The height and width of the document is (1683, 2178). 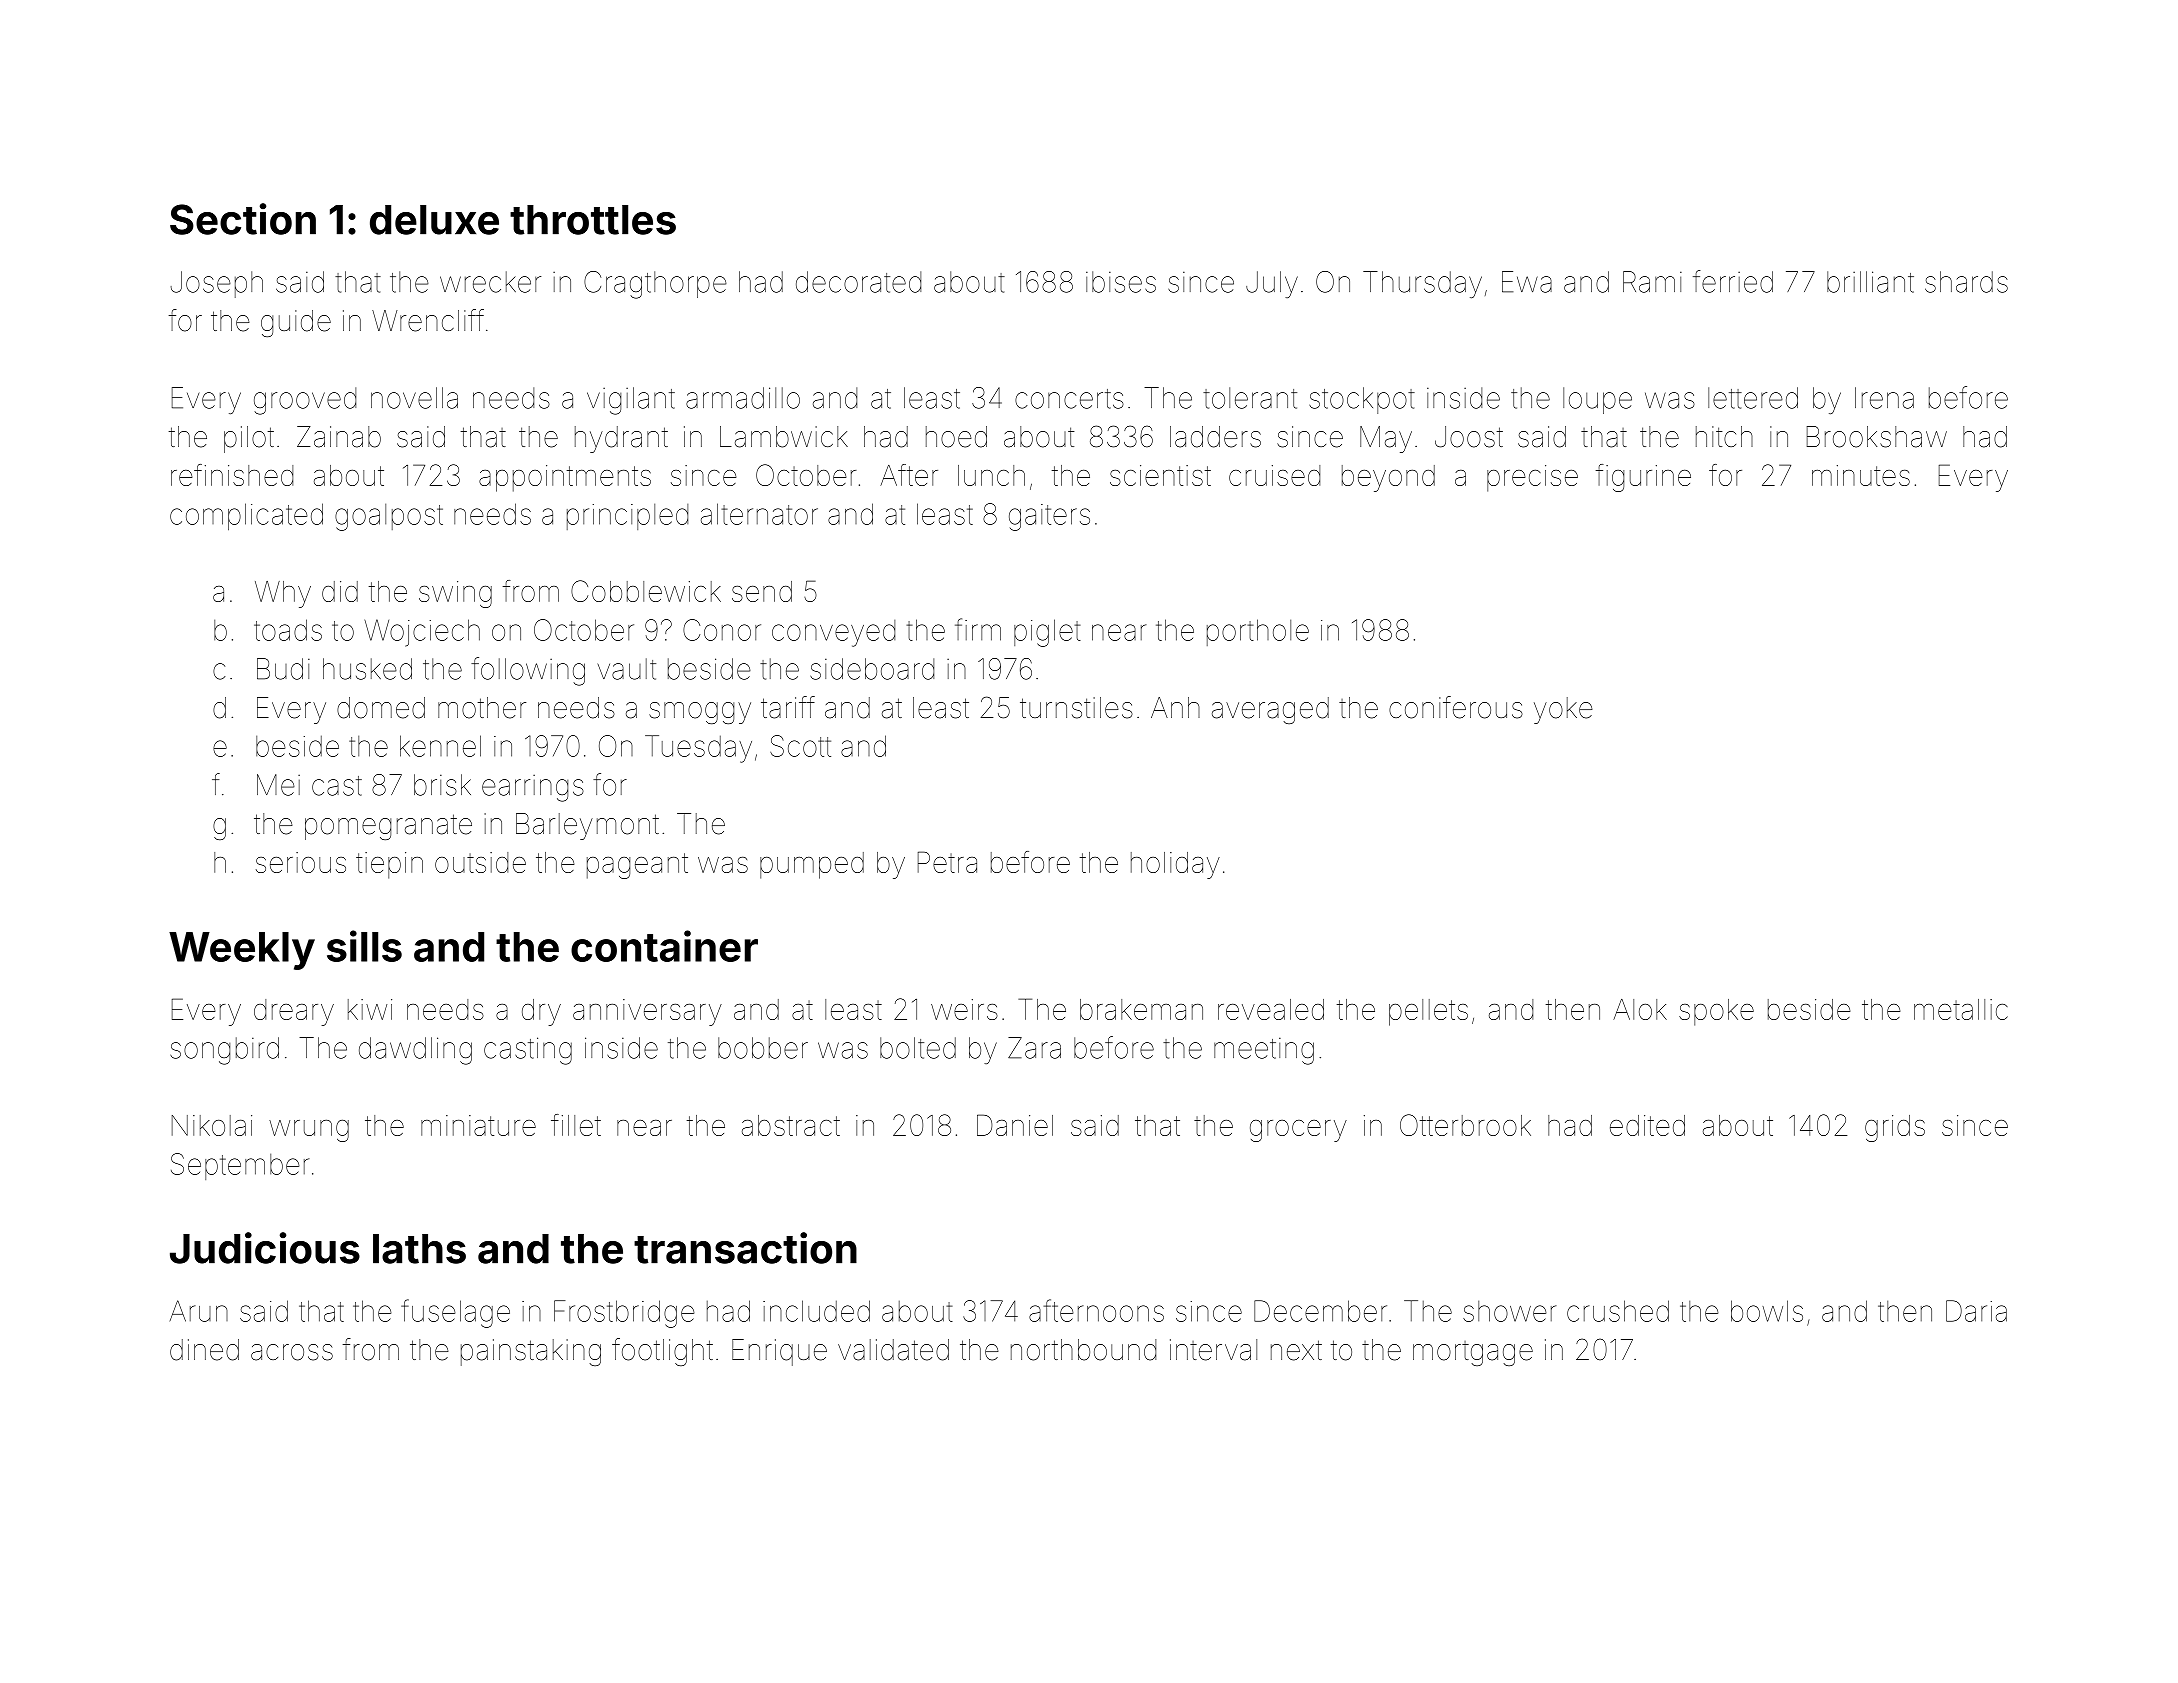 What do you see at coordinates (593, 220) in the document?
I see `throttles` at bounding box center [593, 220].
